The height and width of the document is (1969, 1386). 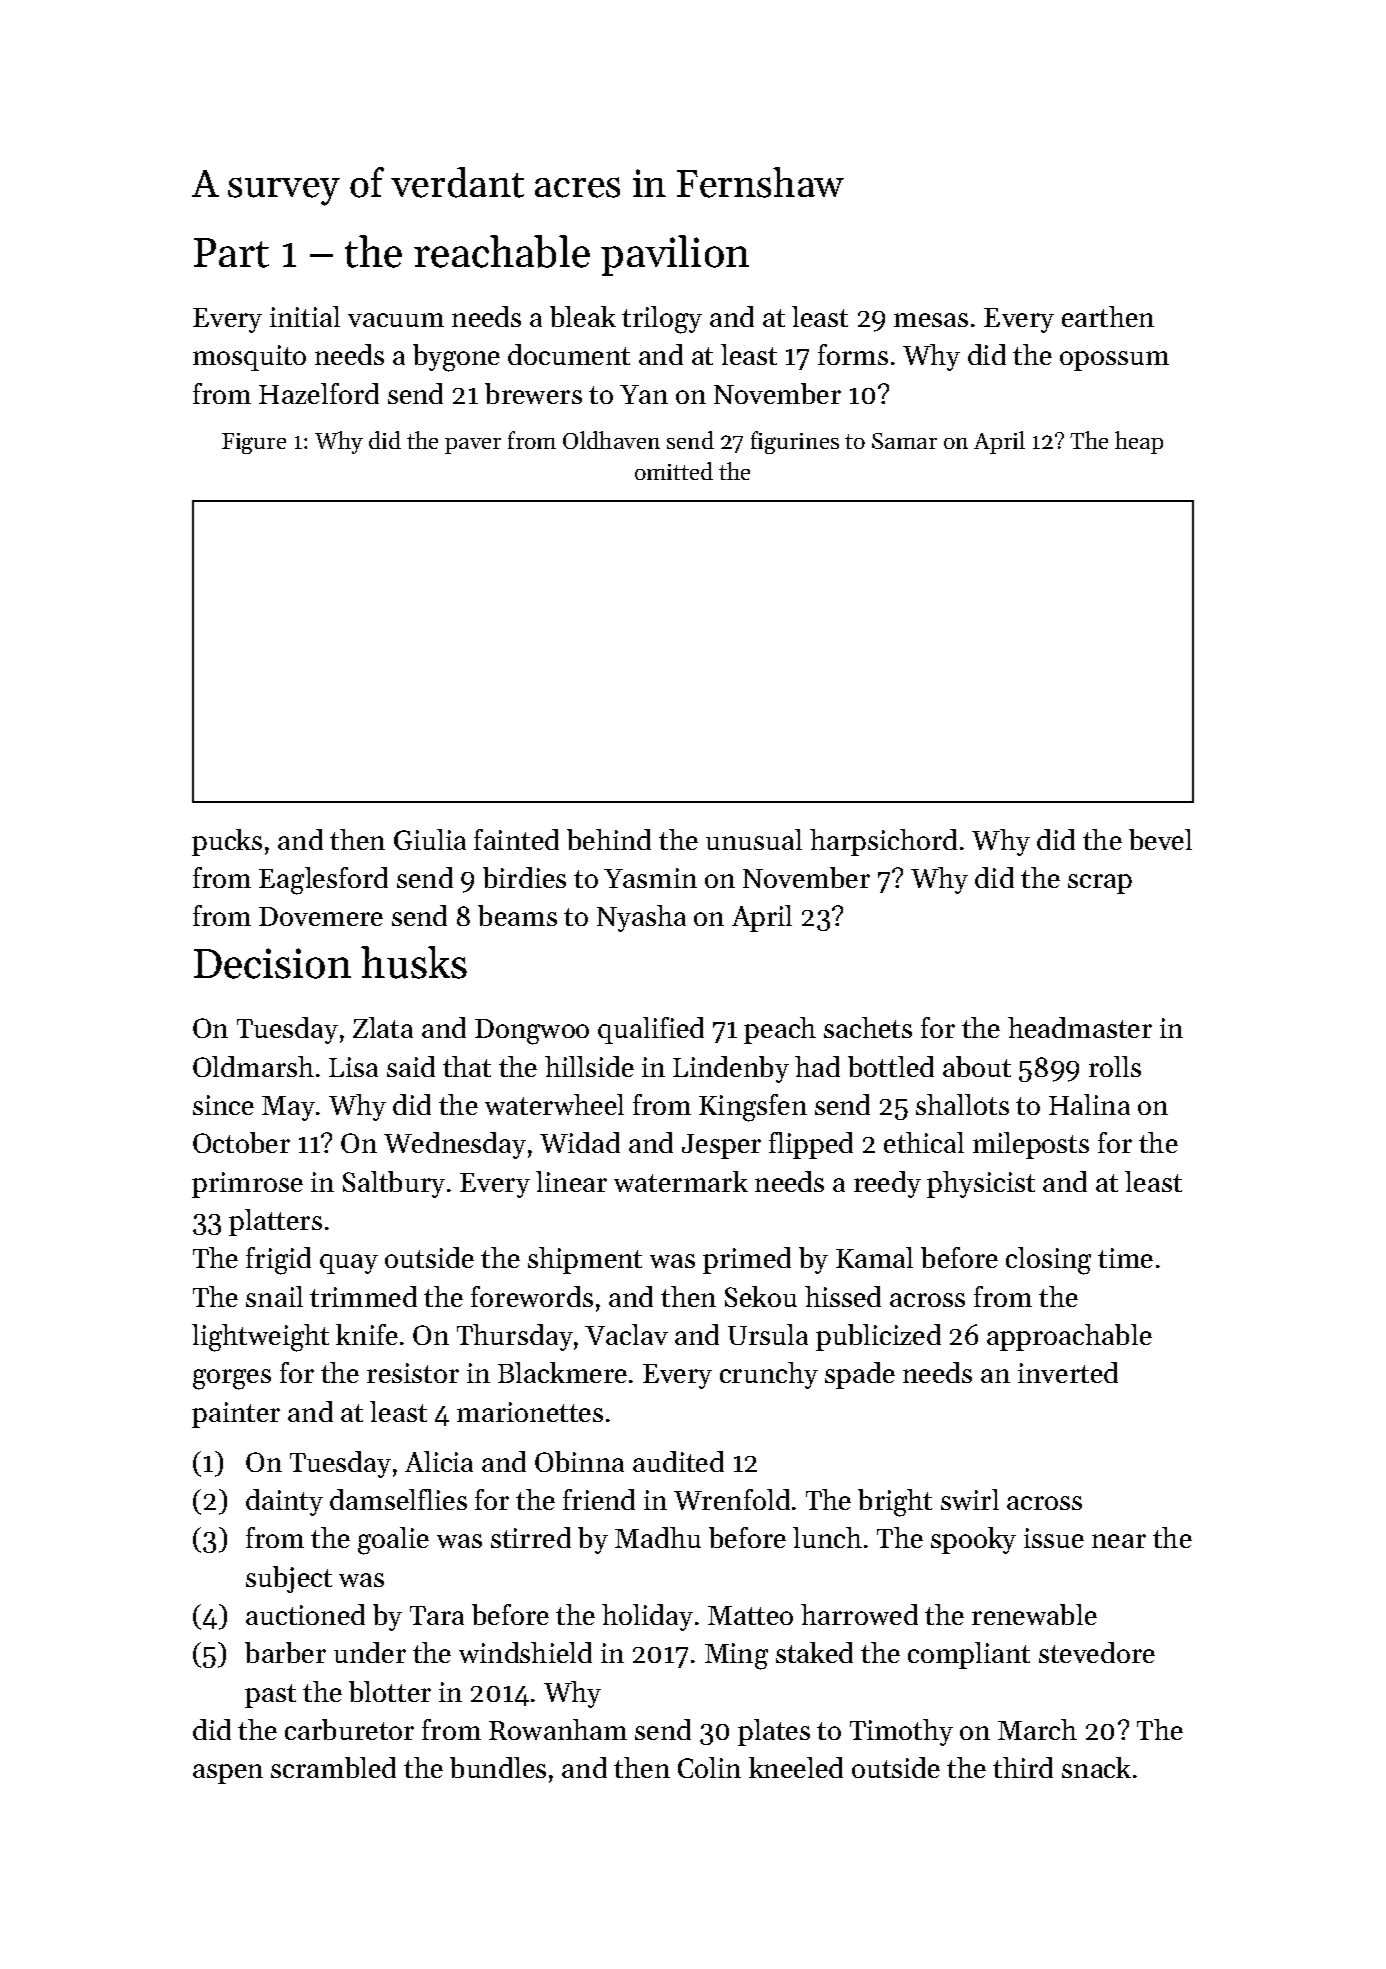 What do you see at coordinates (249, 358) in the document?
I see `mosquito` at bounding box center [249, 358].
